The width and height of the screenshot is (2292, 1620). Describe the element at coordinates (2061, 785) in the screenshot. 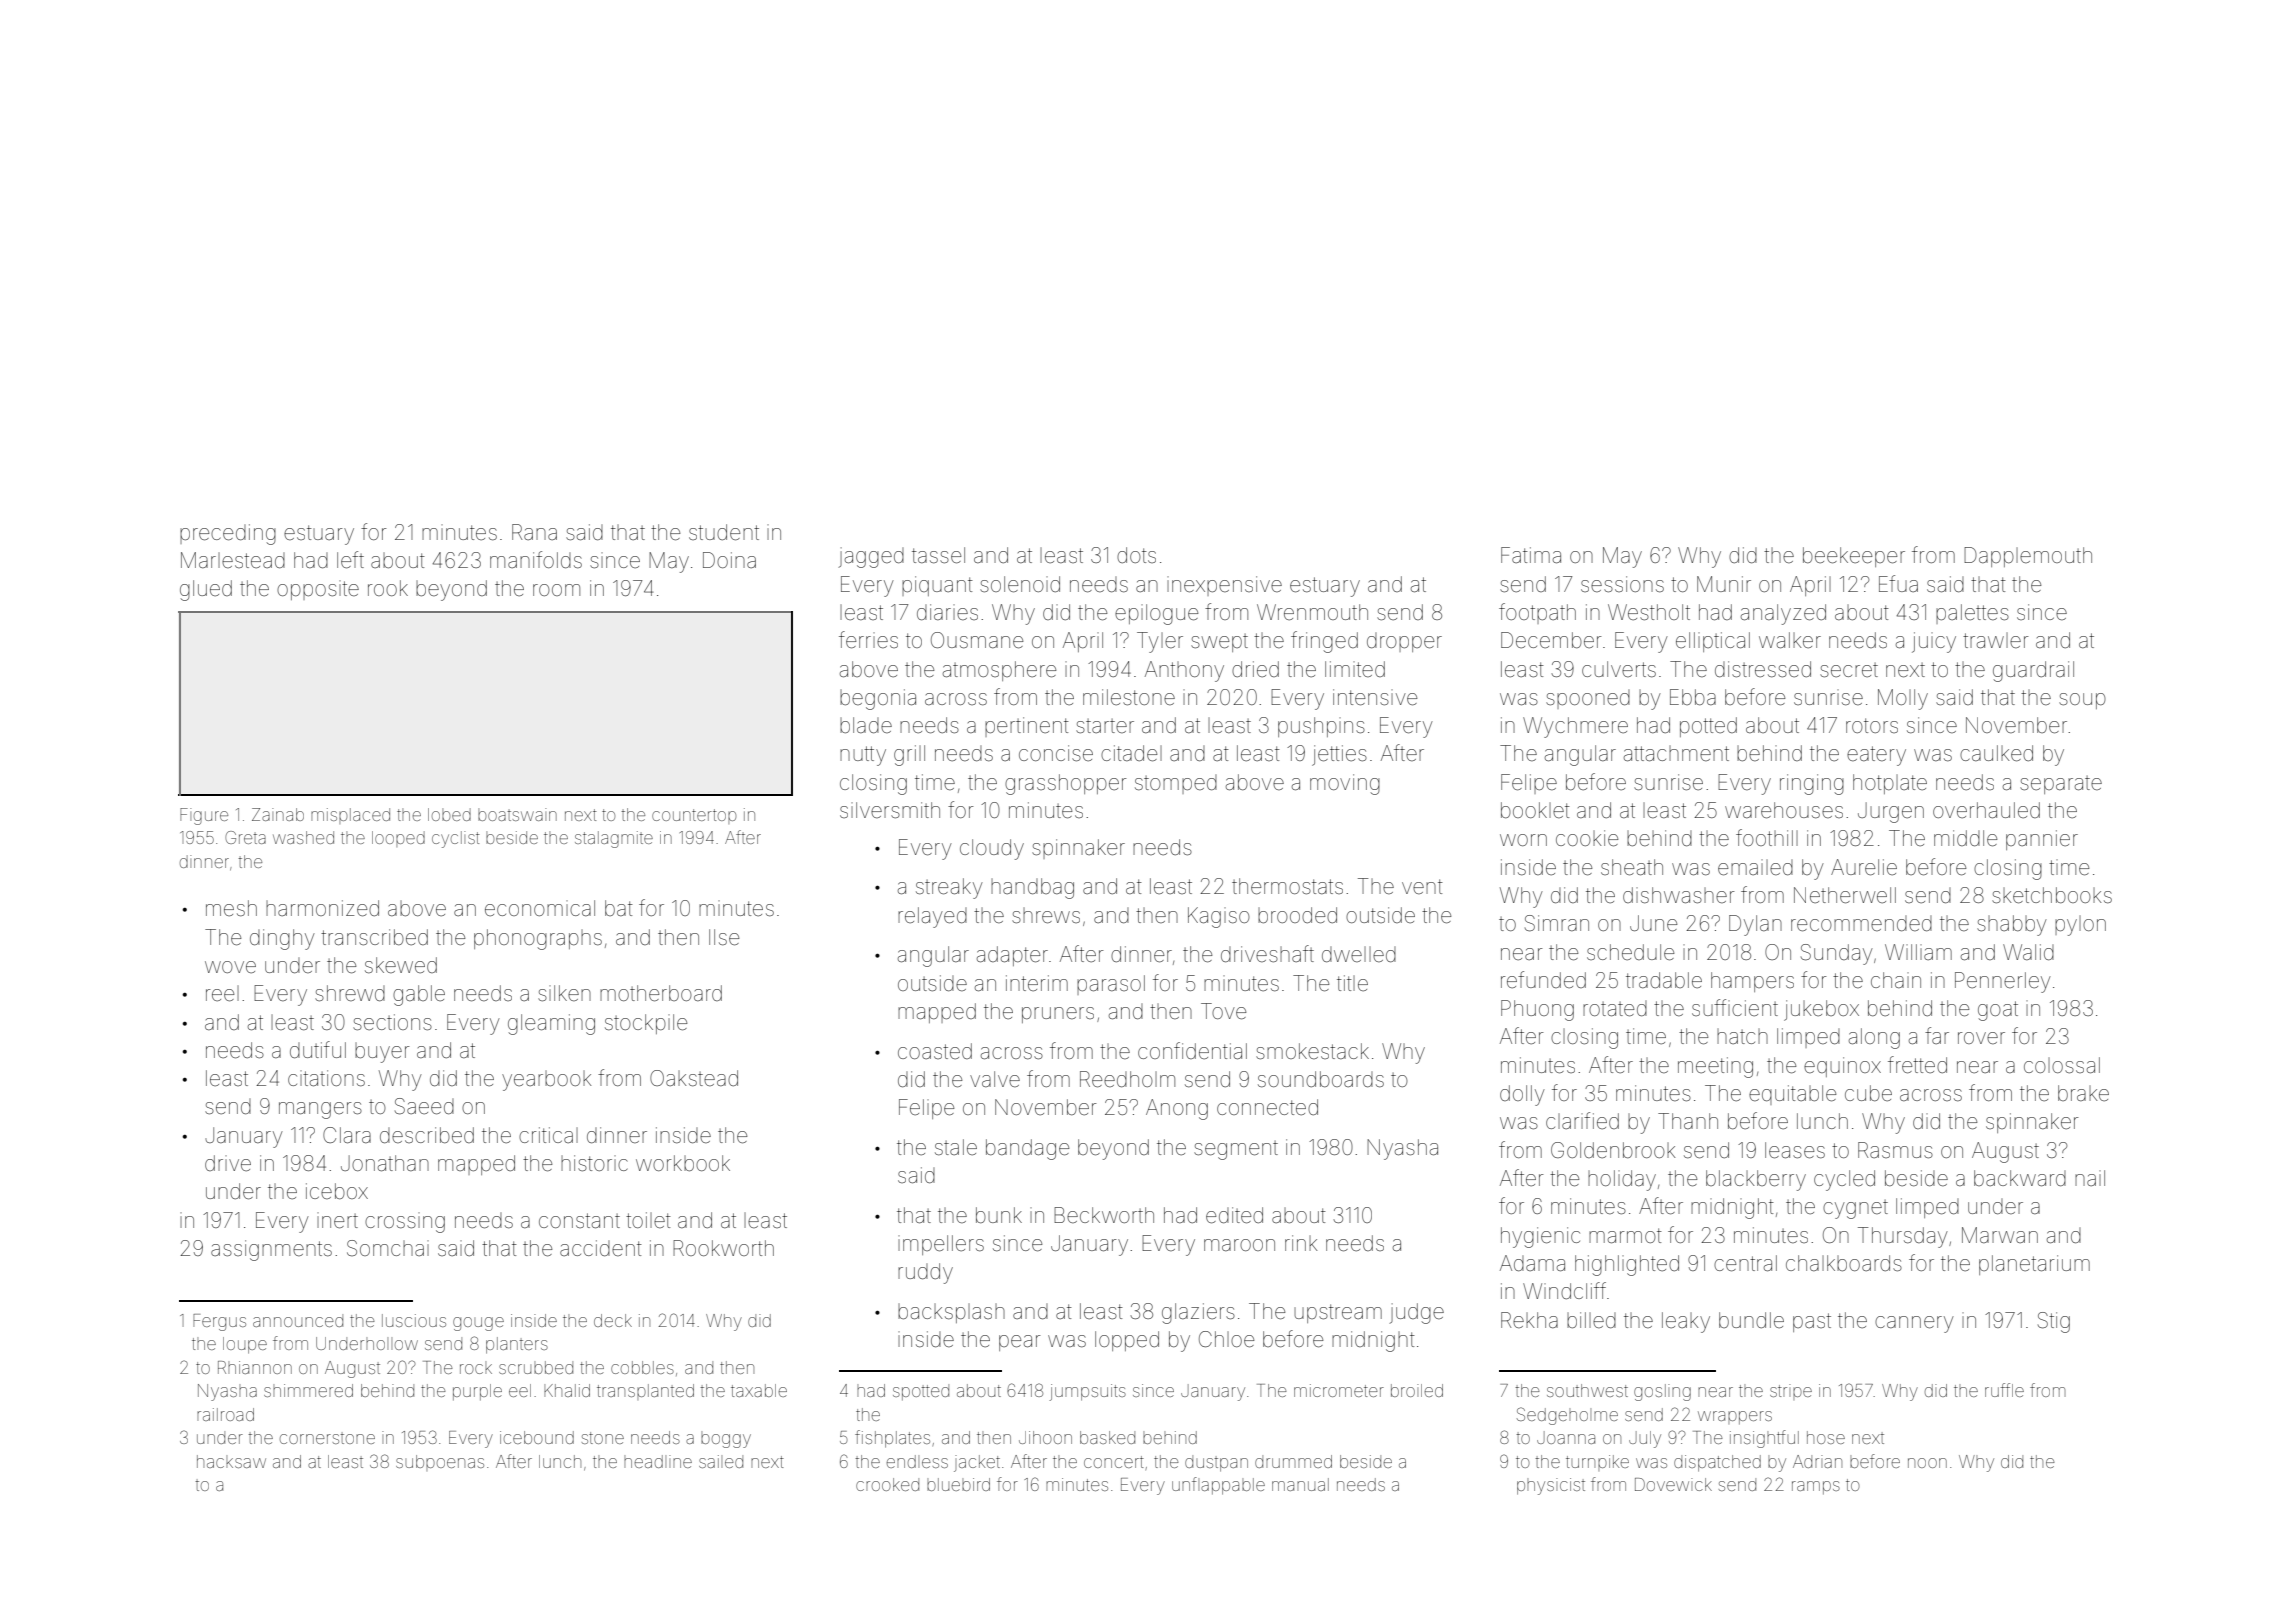

I see `separate` at that location.
